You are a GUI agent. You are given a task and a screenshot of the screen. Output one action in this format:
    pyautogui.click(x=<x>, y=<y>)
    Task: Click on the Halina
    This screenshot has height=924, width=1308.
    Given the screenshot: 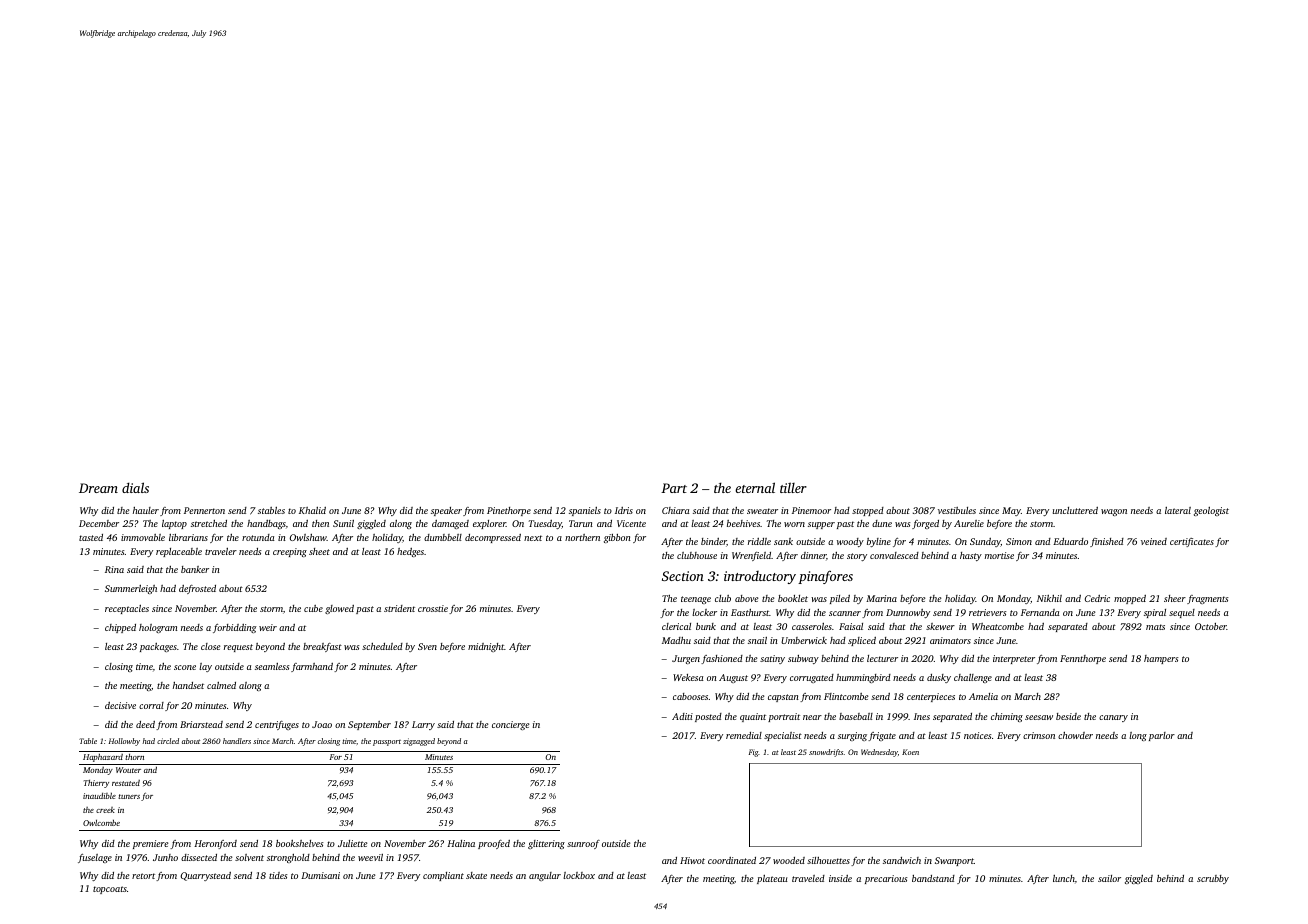 What is the action you would take?
    pyautogui.click(x=461, y=843)
